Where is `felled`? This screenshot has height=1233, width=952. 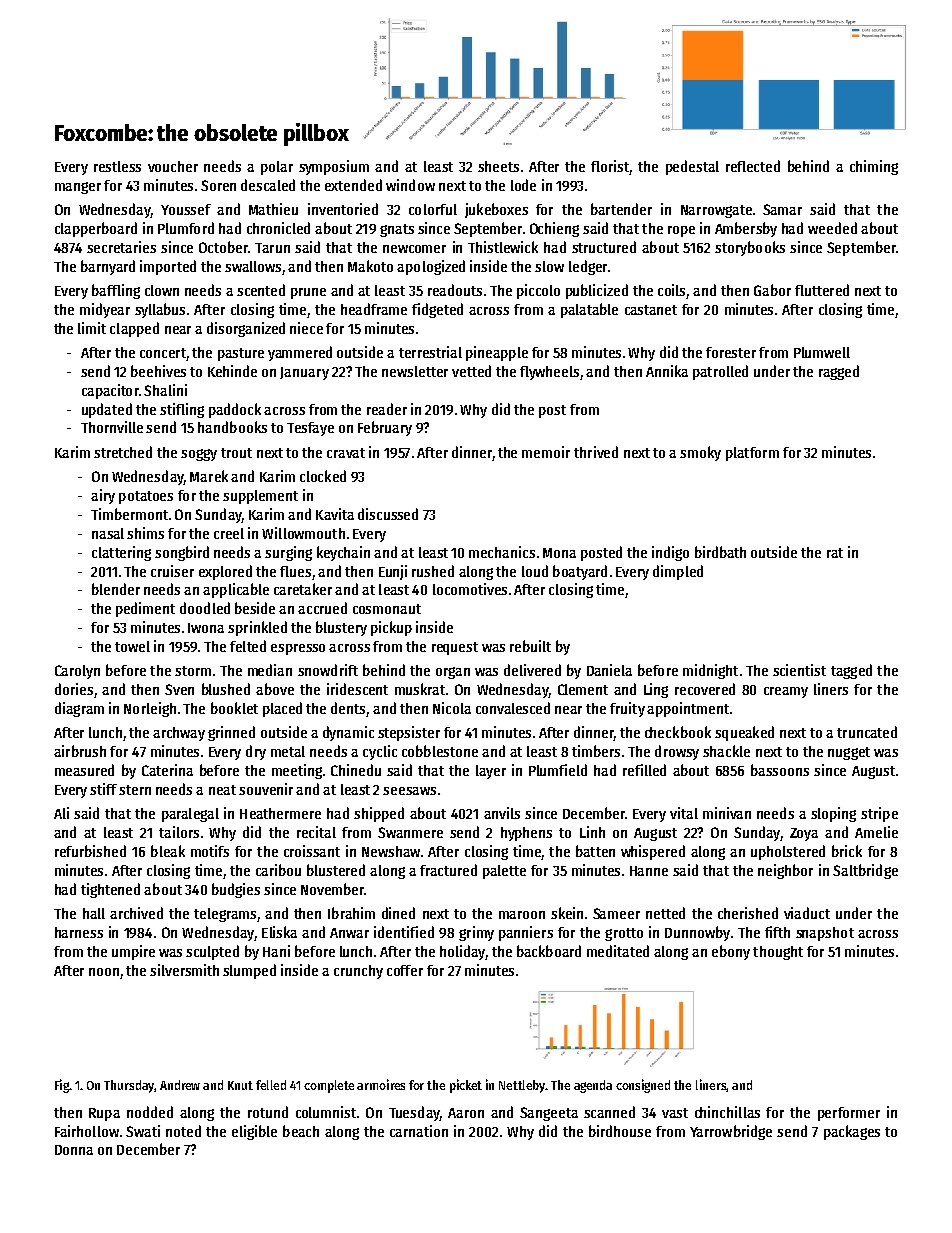 felled is located at coordinates (271, 1085).
